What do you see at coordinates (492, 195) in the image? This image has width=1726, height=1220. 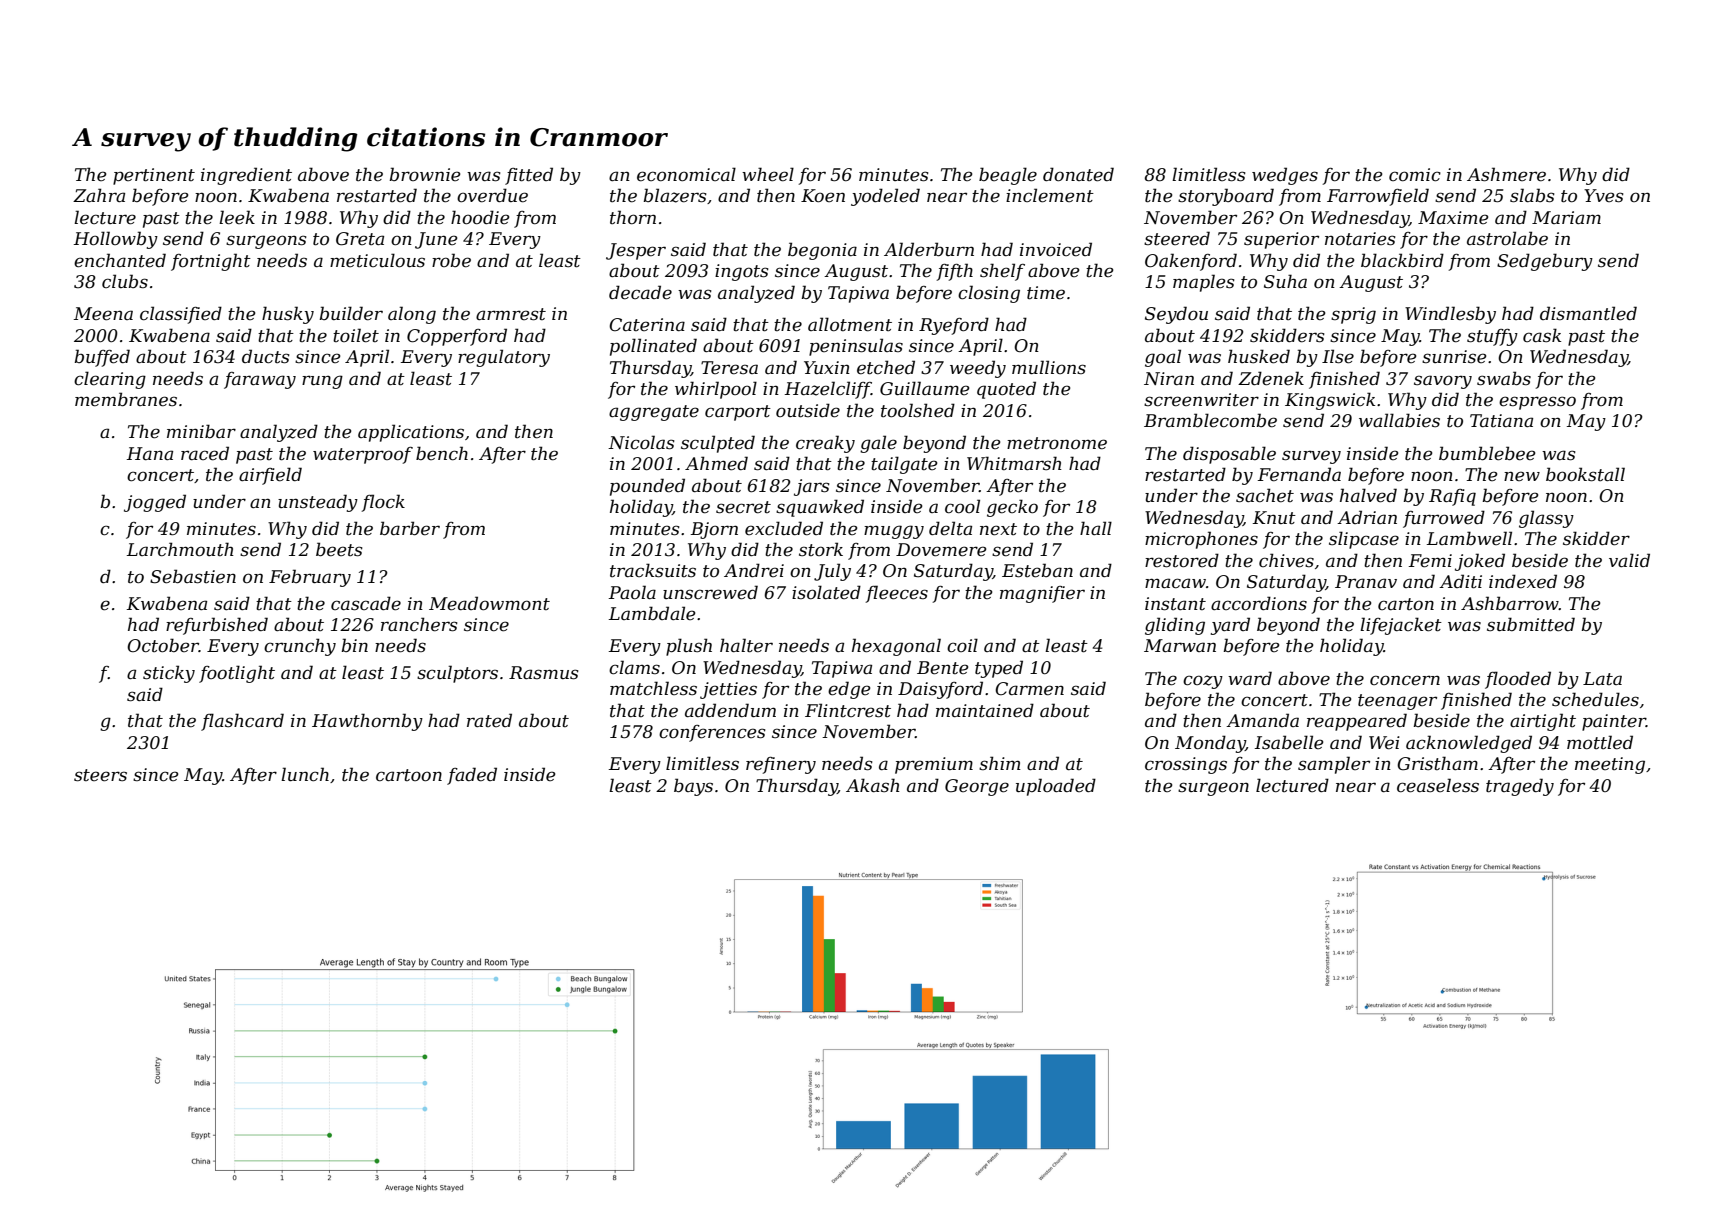 I see `overdue` at bounding box center [492, 195].
